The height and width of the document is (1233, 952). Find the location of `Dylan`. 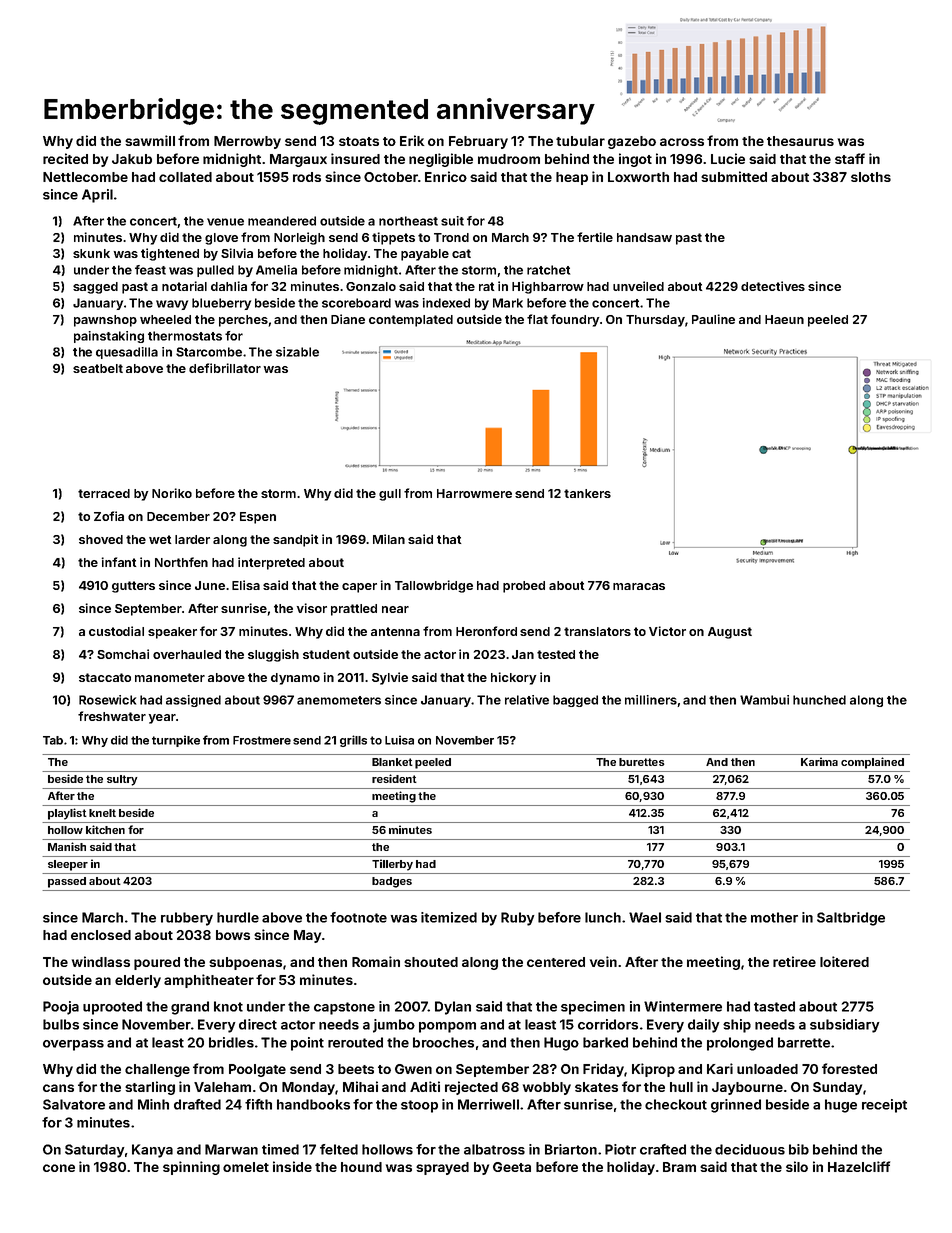

Dylan is located at coordinates (453, 1008).
